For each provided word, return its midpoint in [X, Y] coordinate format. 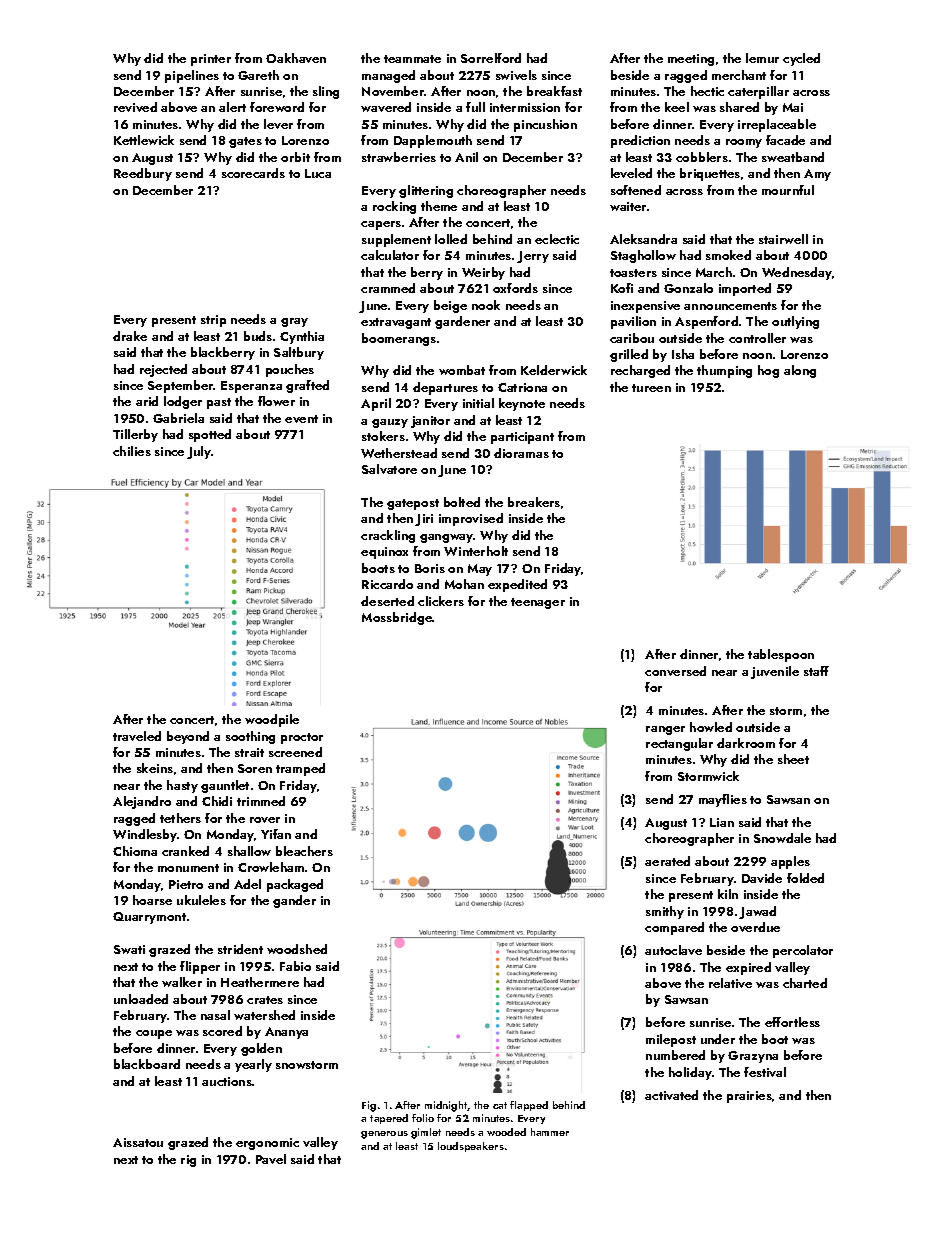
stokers [383, 436]
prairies [749, 1097]
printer [211, 60]
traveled [137, 736]
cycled [801, 59]
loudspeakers [471, 1147]
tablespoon [781, 655]
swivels [516, 75]
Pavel [271, 1159]
